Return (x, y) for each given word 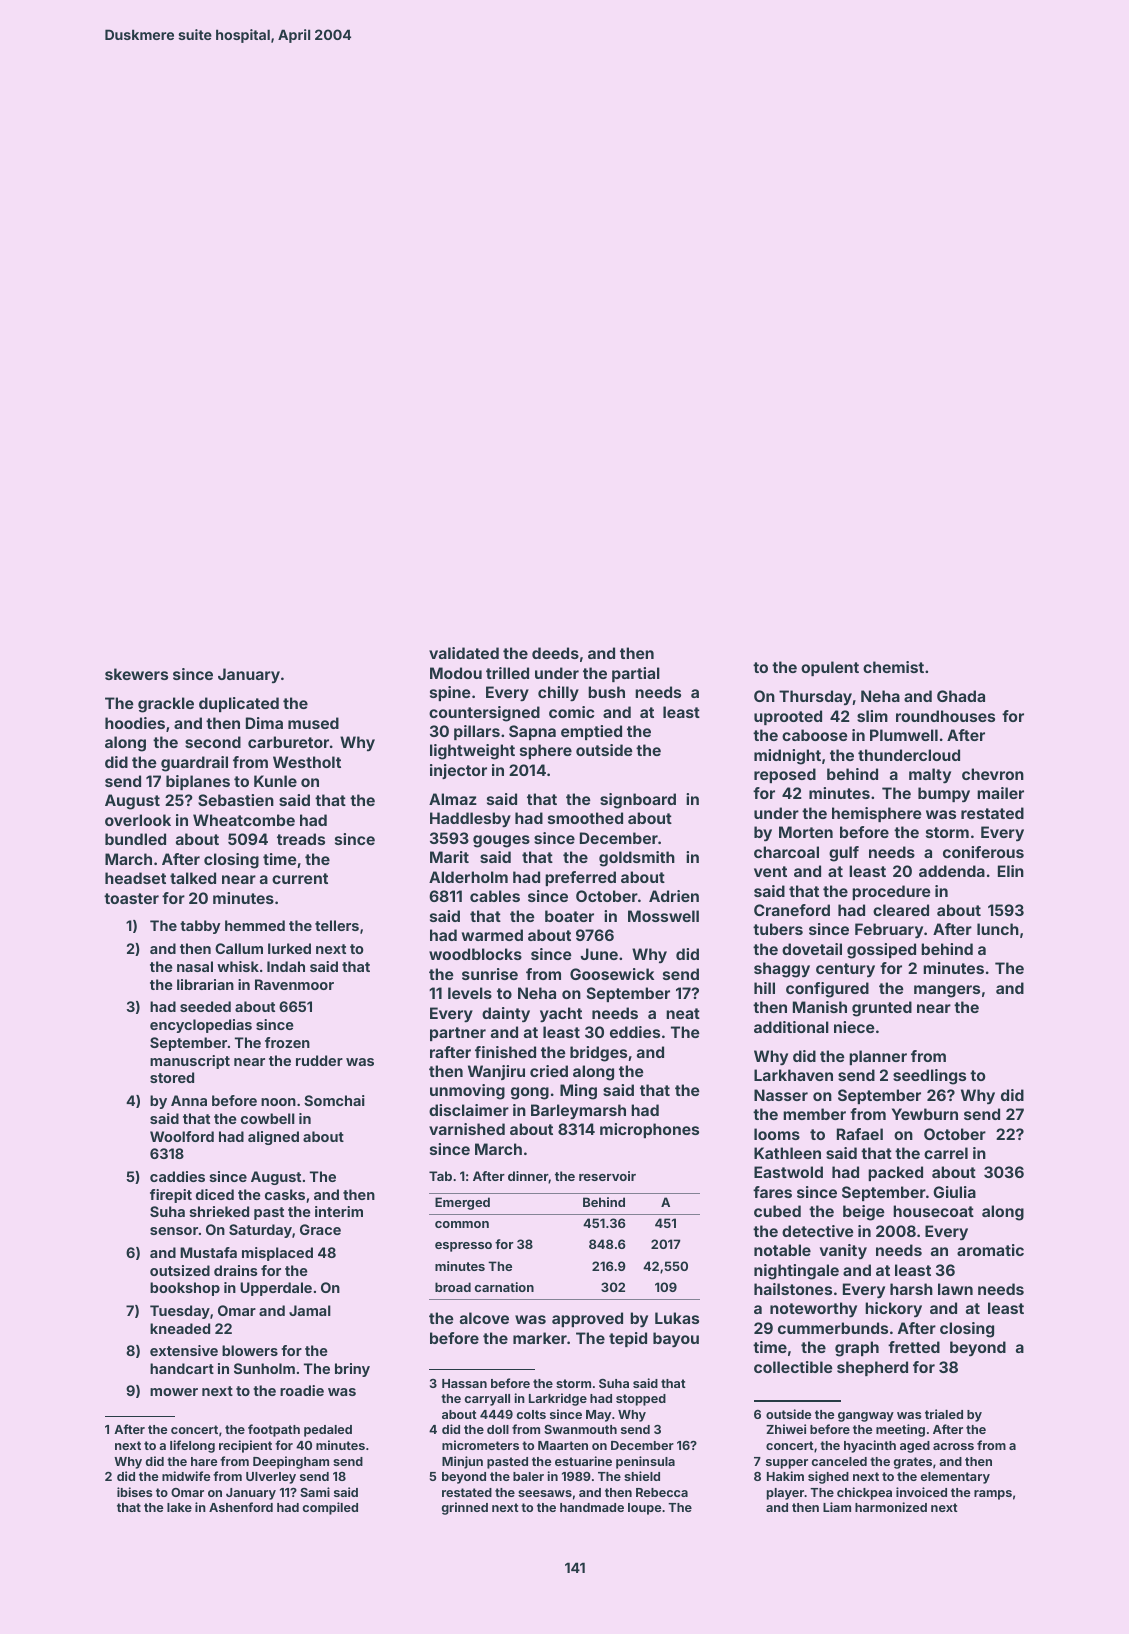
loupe (644, 1509)
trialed (944, 1414)
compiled (330, 1508)
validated (464, 653)
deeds (555, 653)
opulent (830, 668)
